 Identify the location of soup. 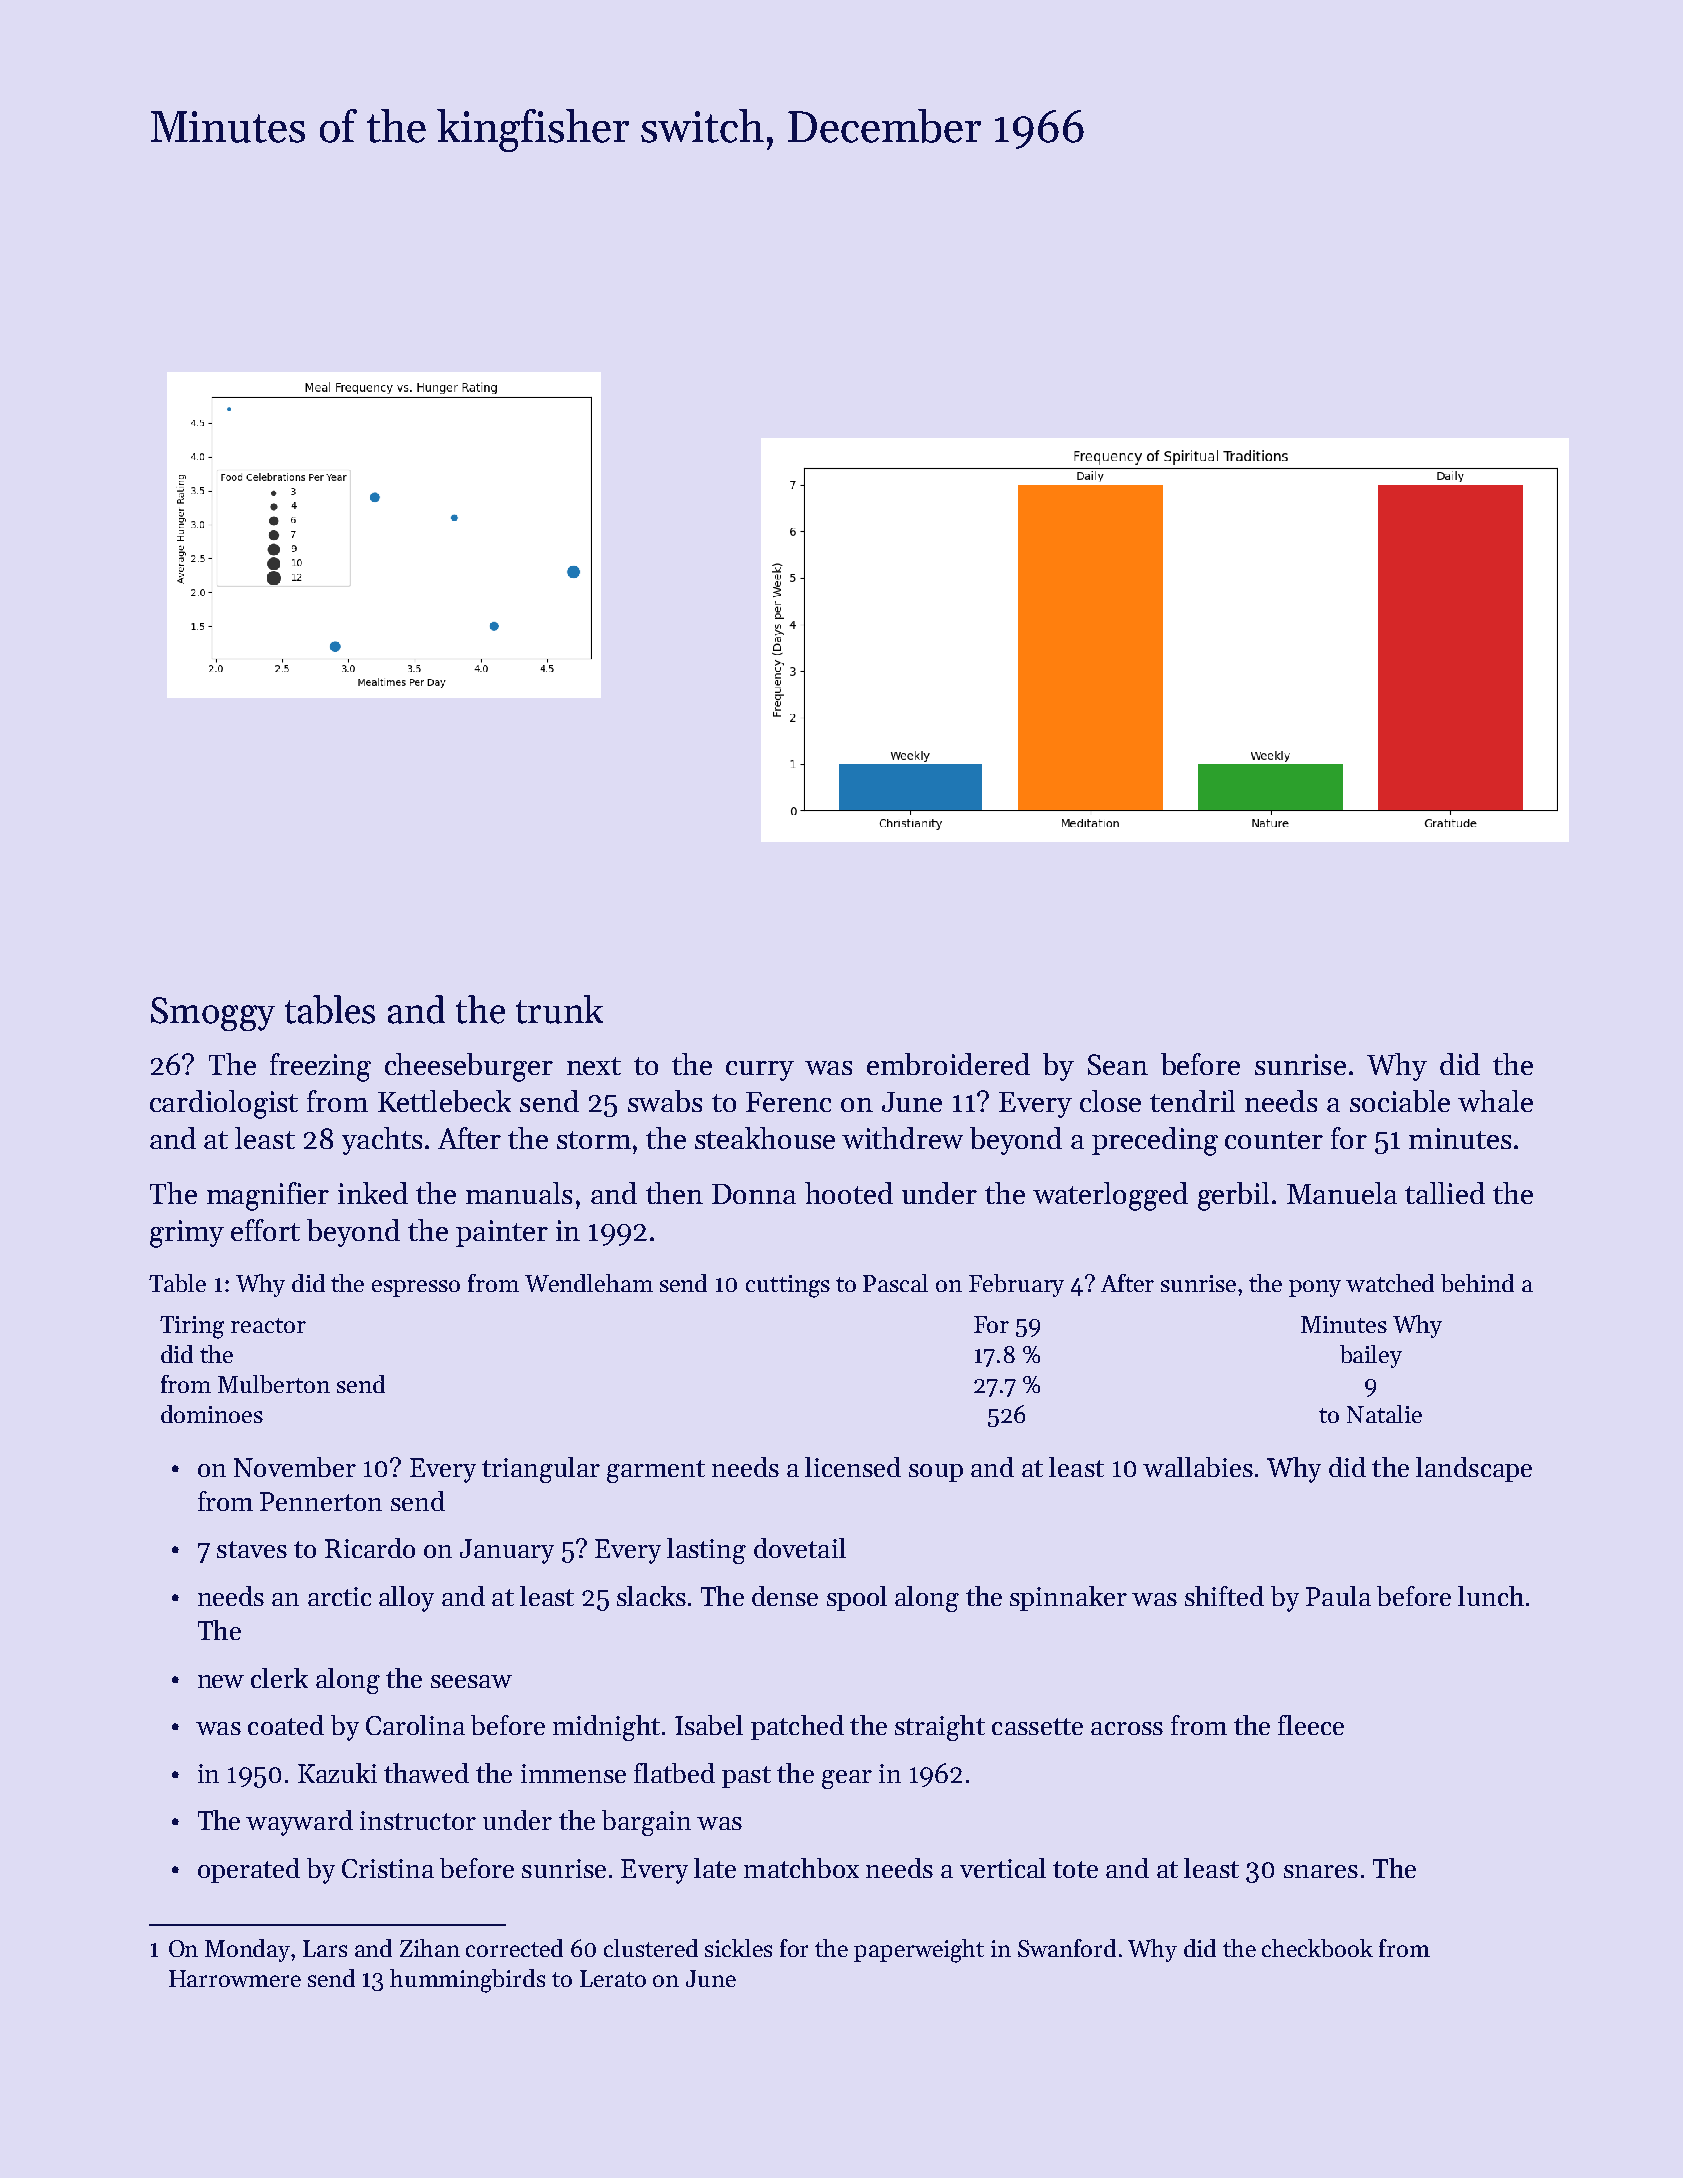
(936, 1473).
